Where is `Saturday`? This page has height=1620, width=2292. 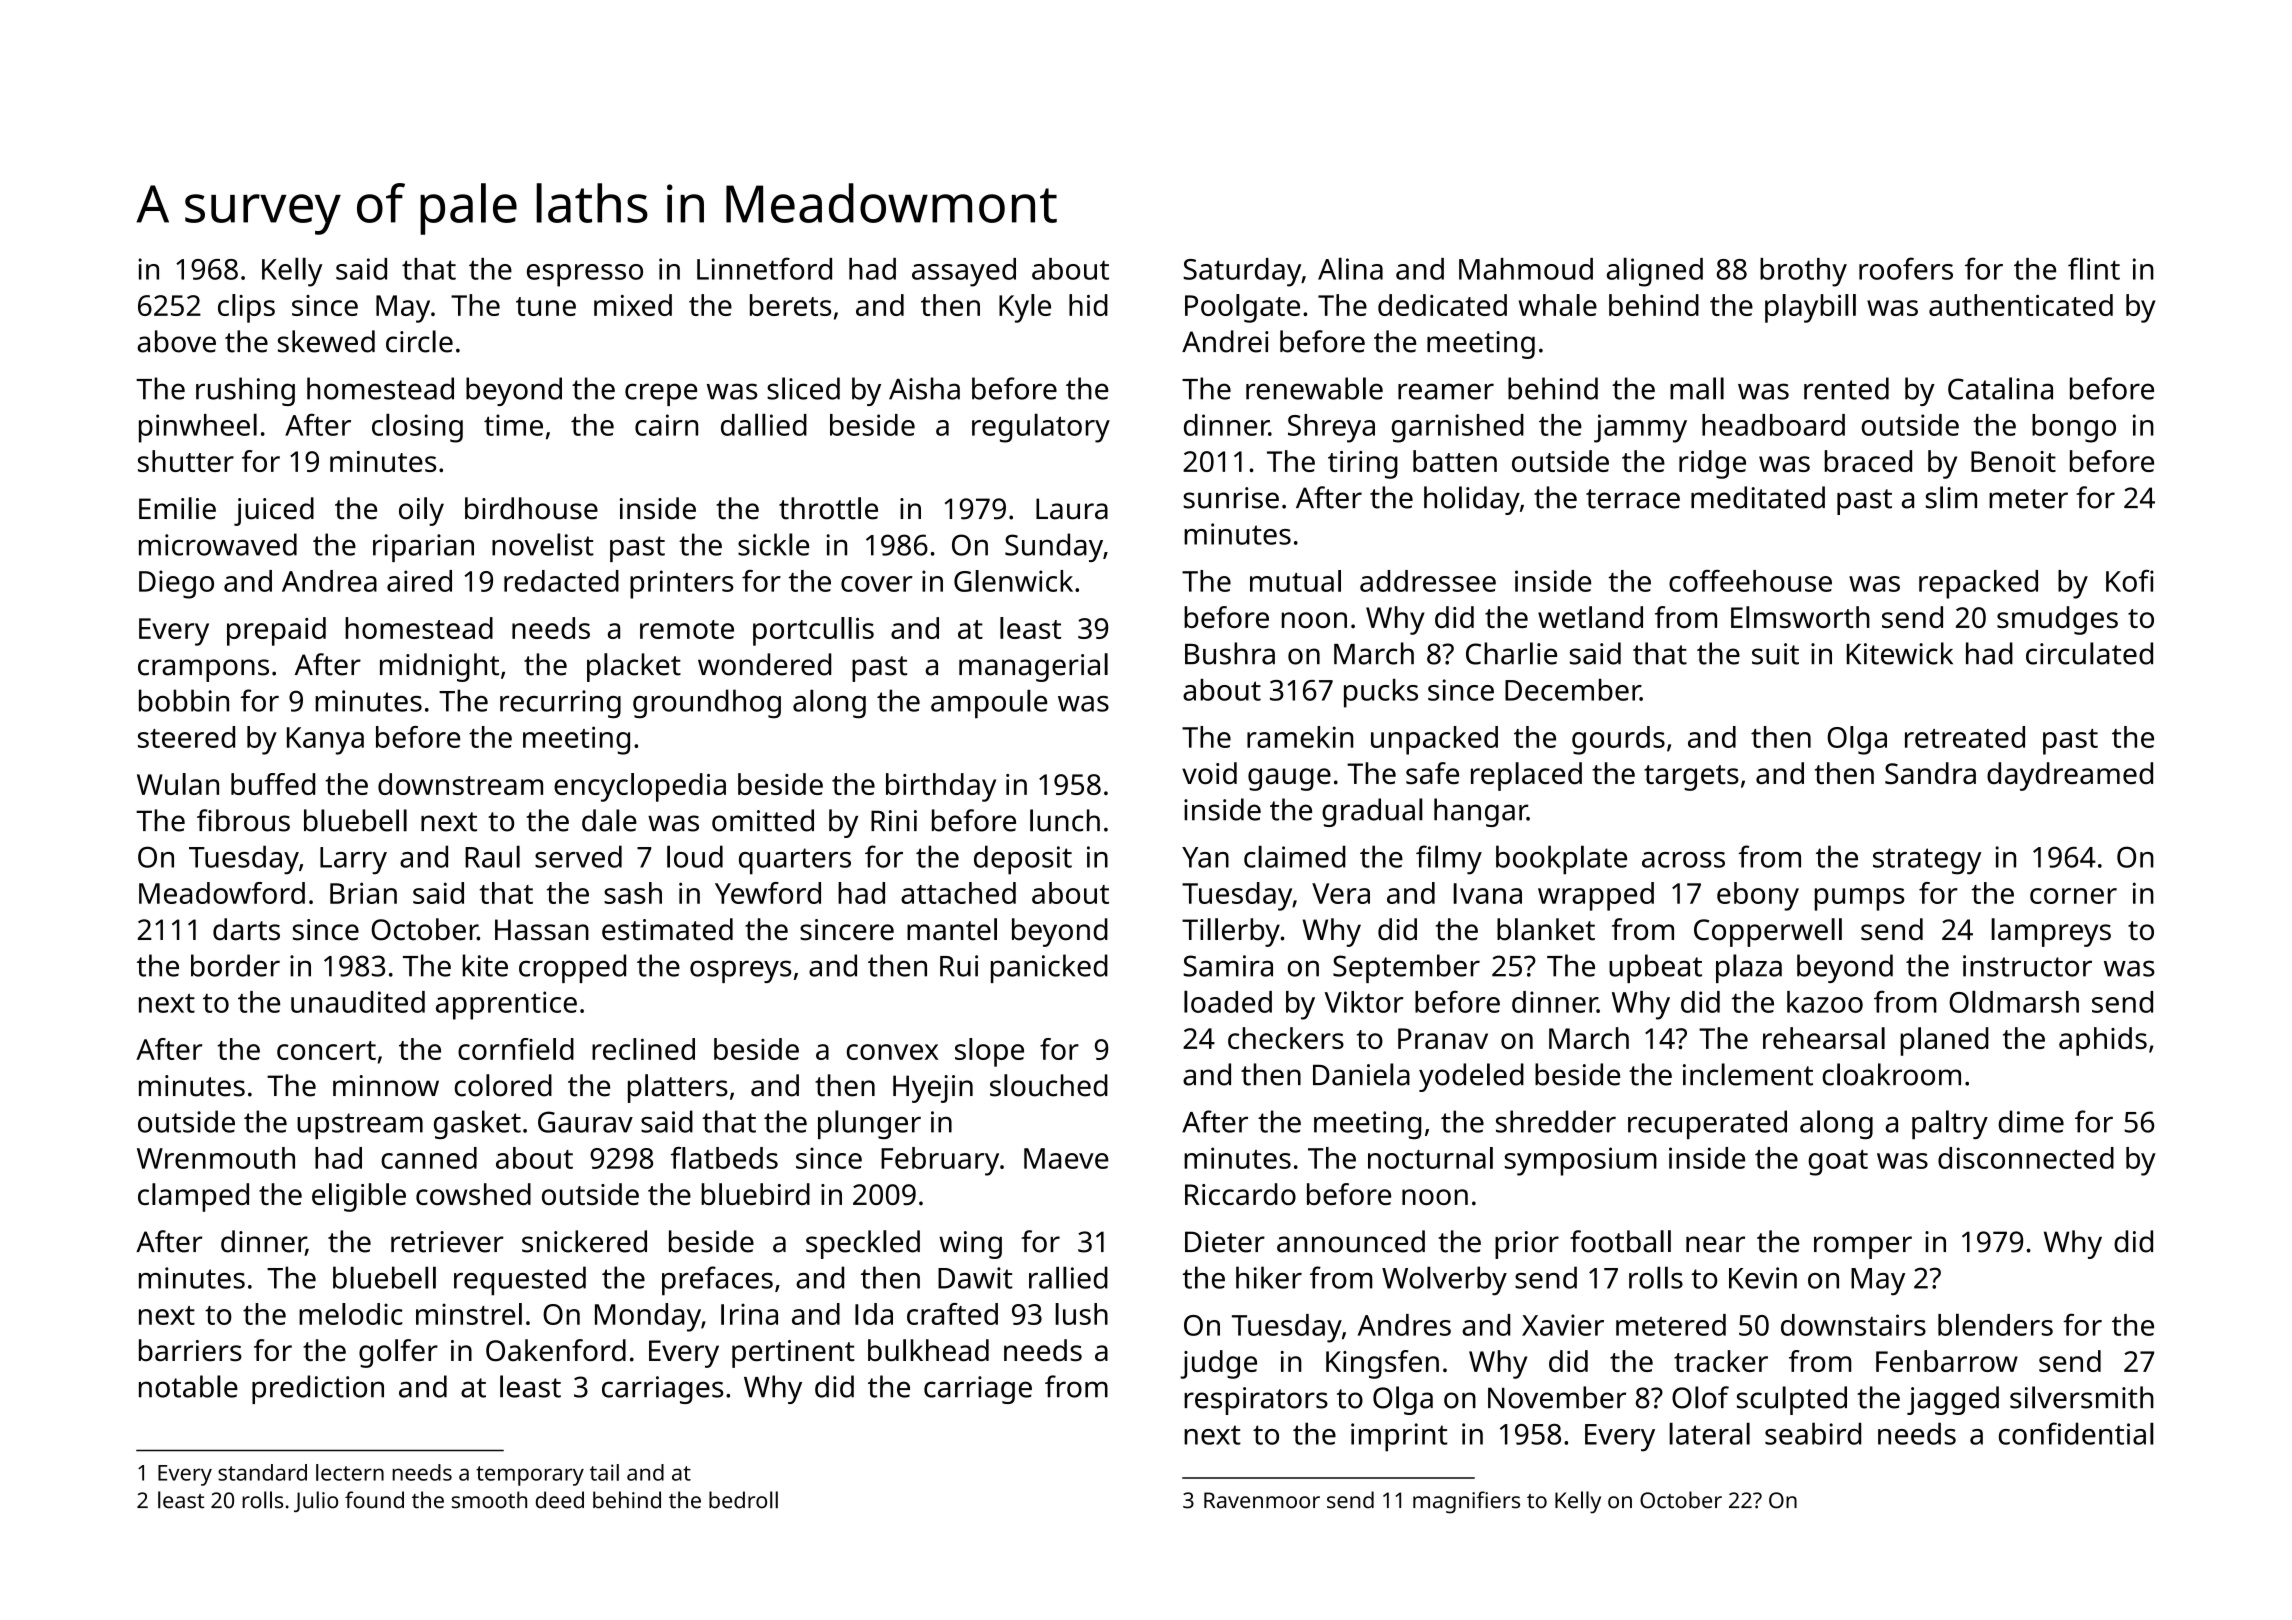 Saturday is located at coordinates (1242, 272).
